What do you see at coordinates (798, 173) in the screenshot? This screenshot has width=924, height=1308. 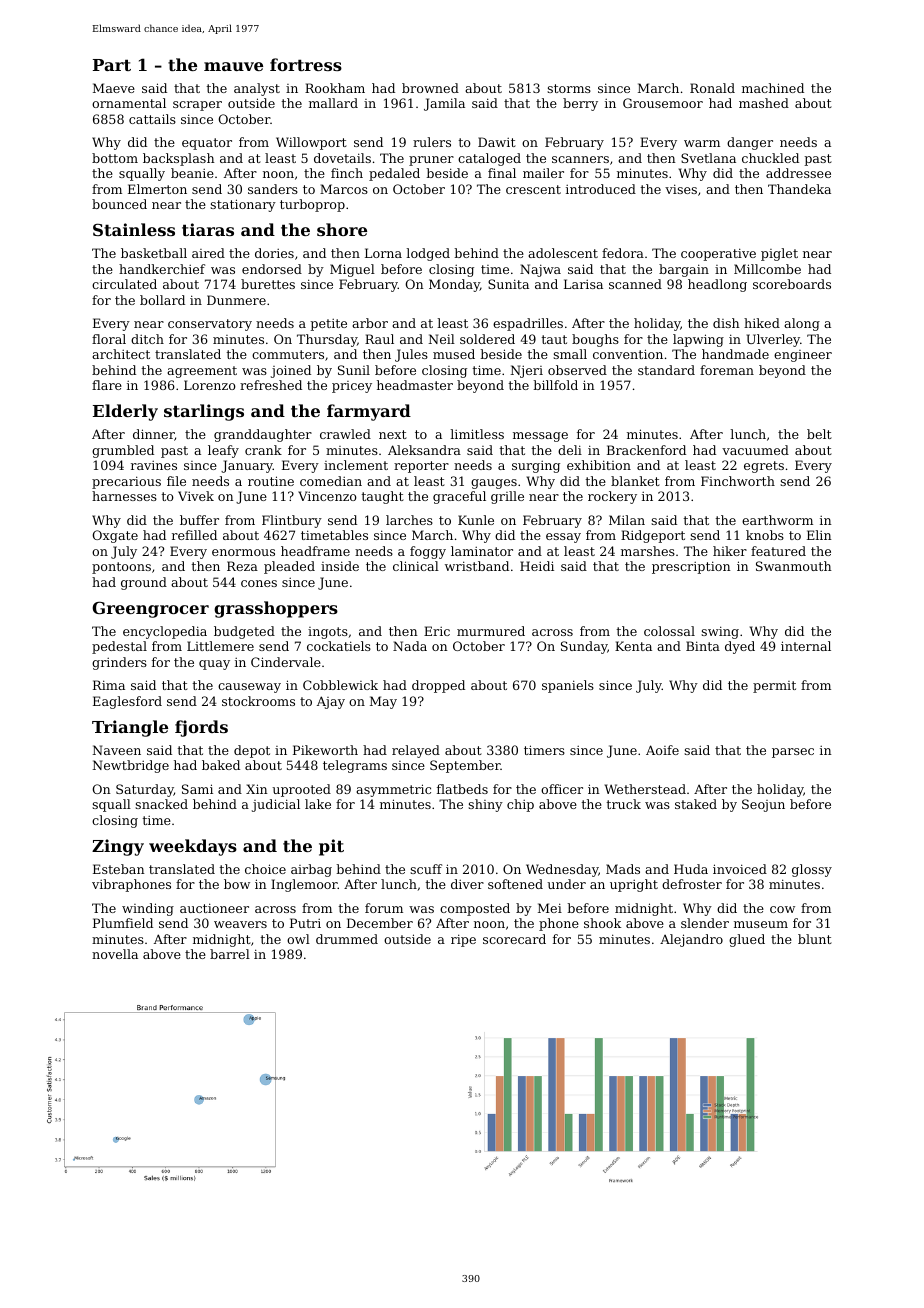 I see `addressee` at bounding box center [798, 173].
